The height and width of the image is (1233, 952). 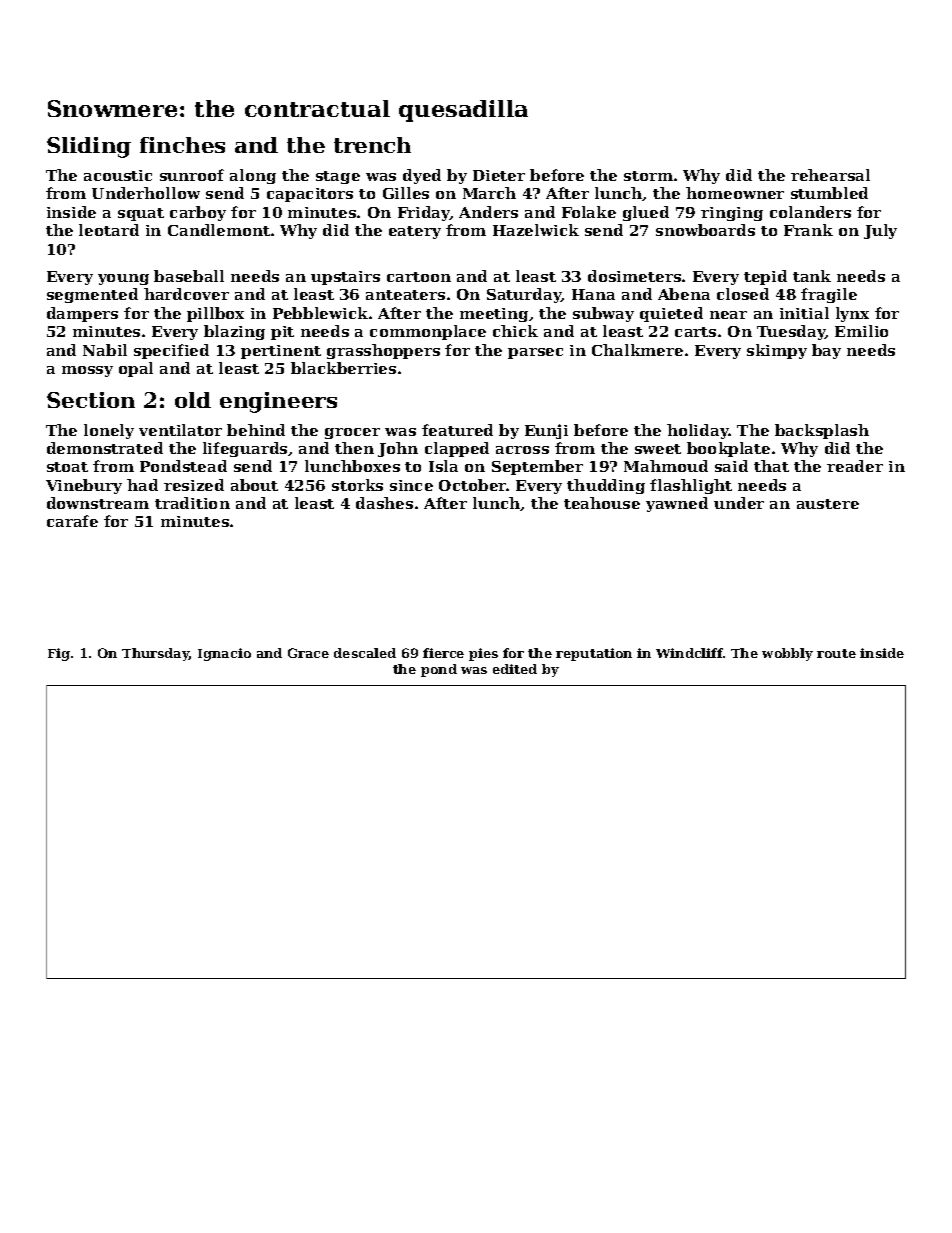 I want to click on opal, so click(x=136, y=369).
